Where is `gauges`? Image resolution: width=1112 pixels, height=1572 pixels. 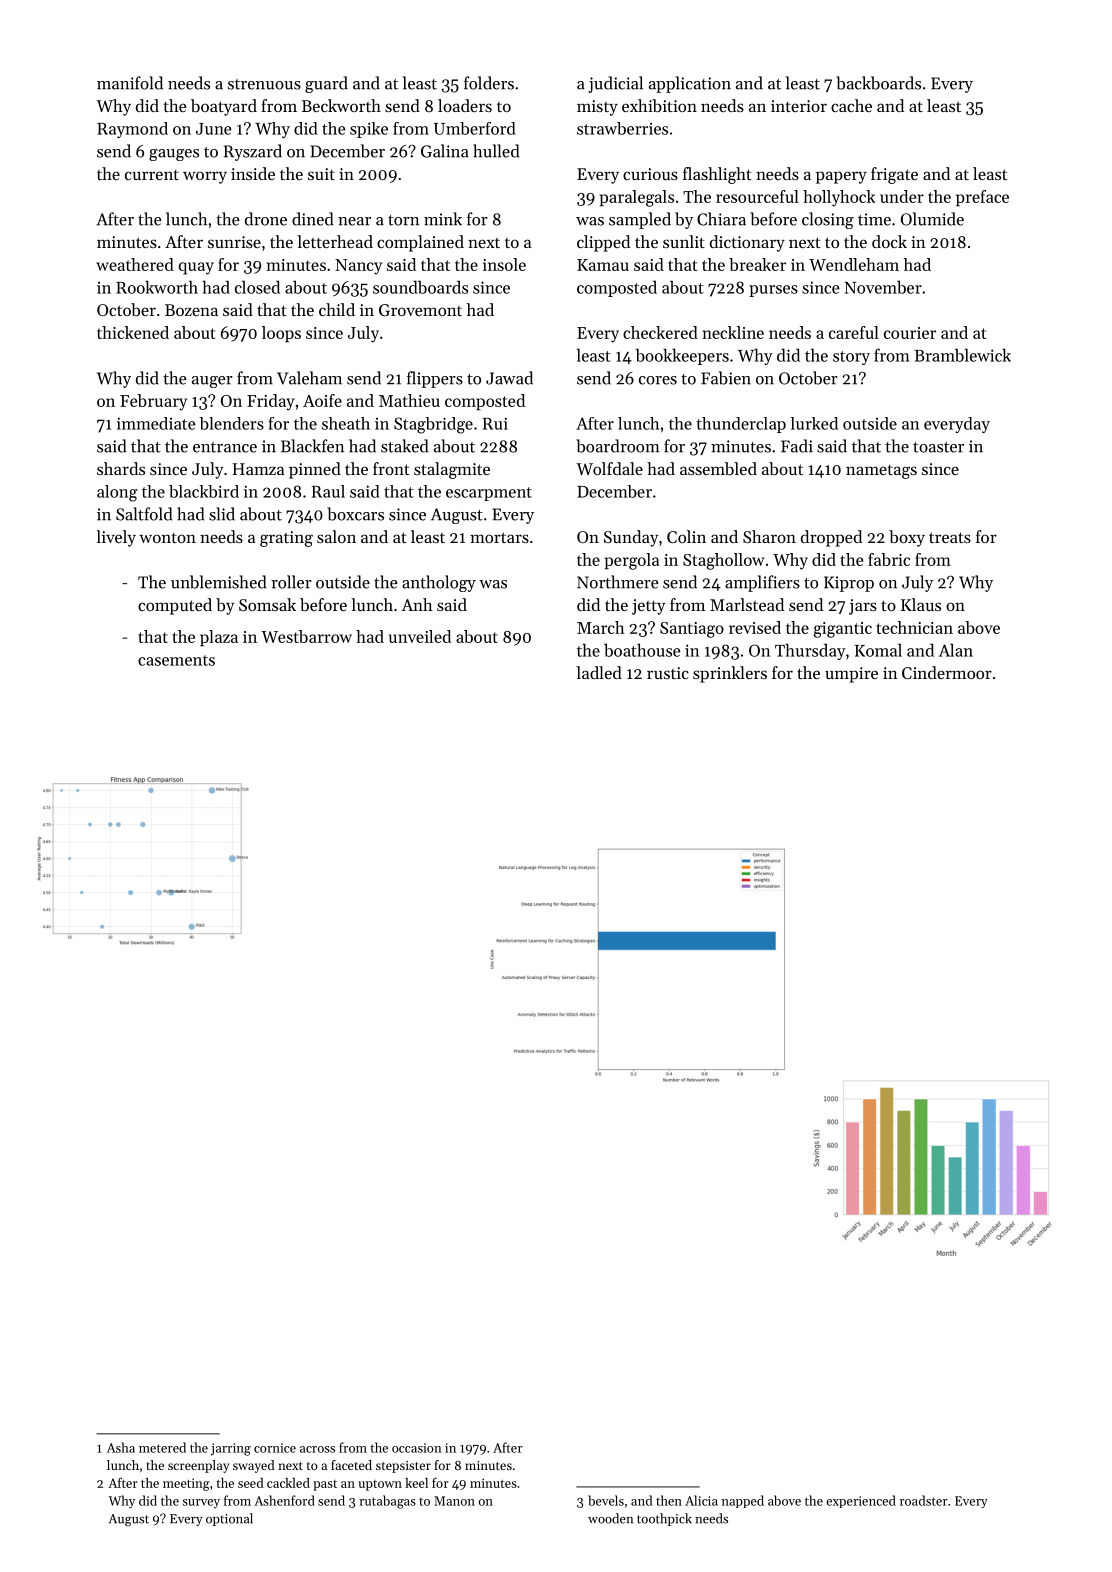 gauges is located at coordinates (174, 155).
